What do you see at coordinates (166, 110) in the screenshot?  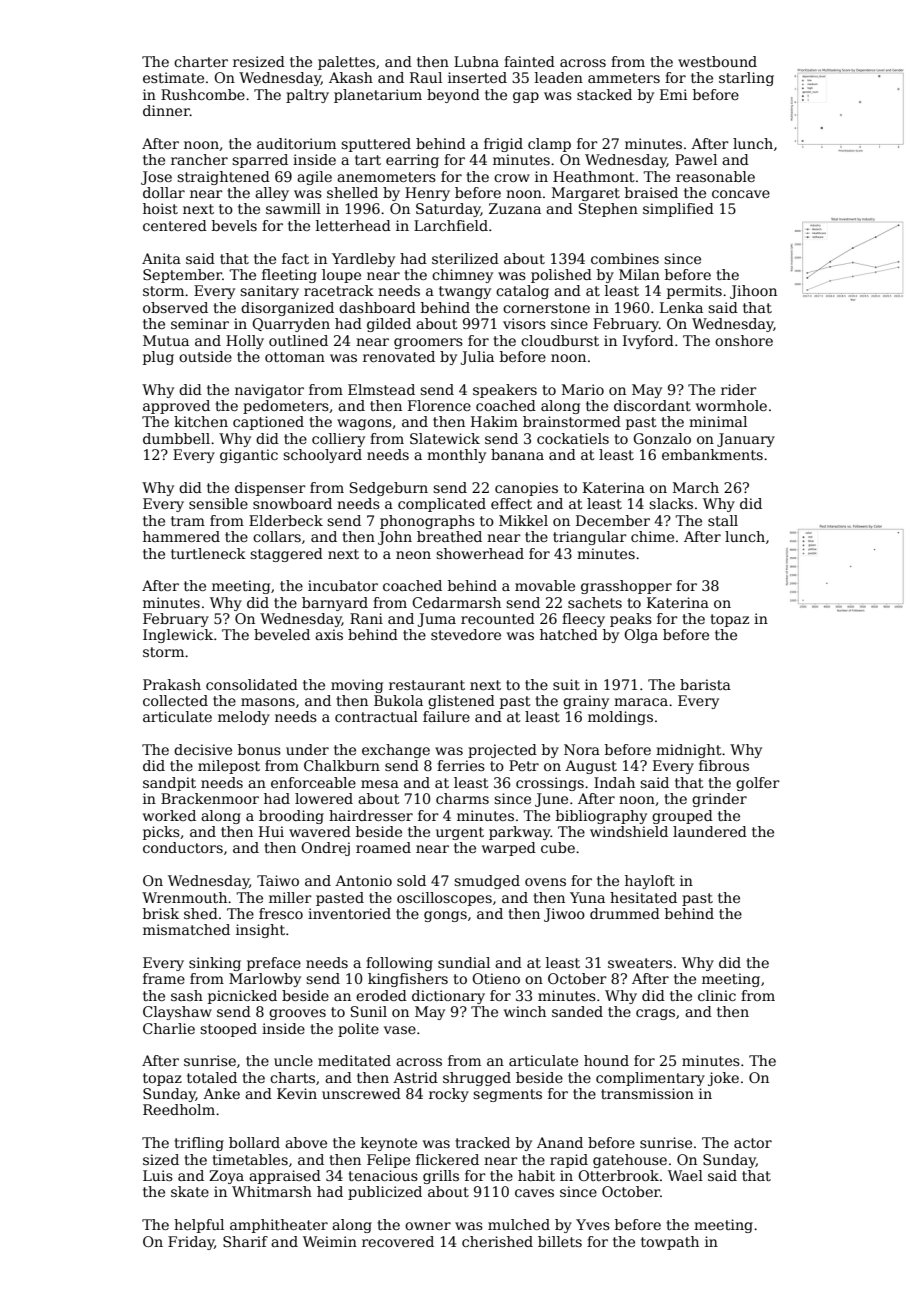 I see `dinner` at bounding box center [166, 110].
